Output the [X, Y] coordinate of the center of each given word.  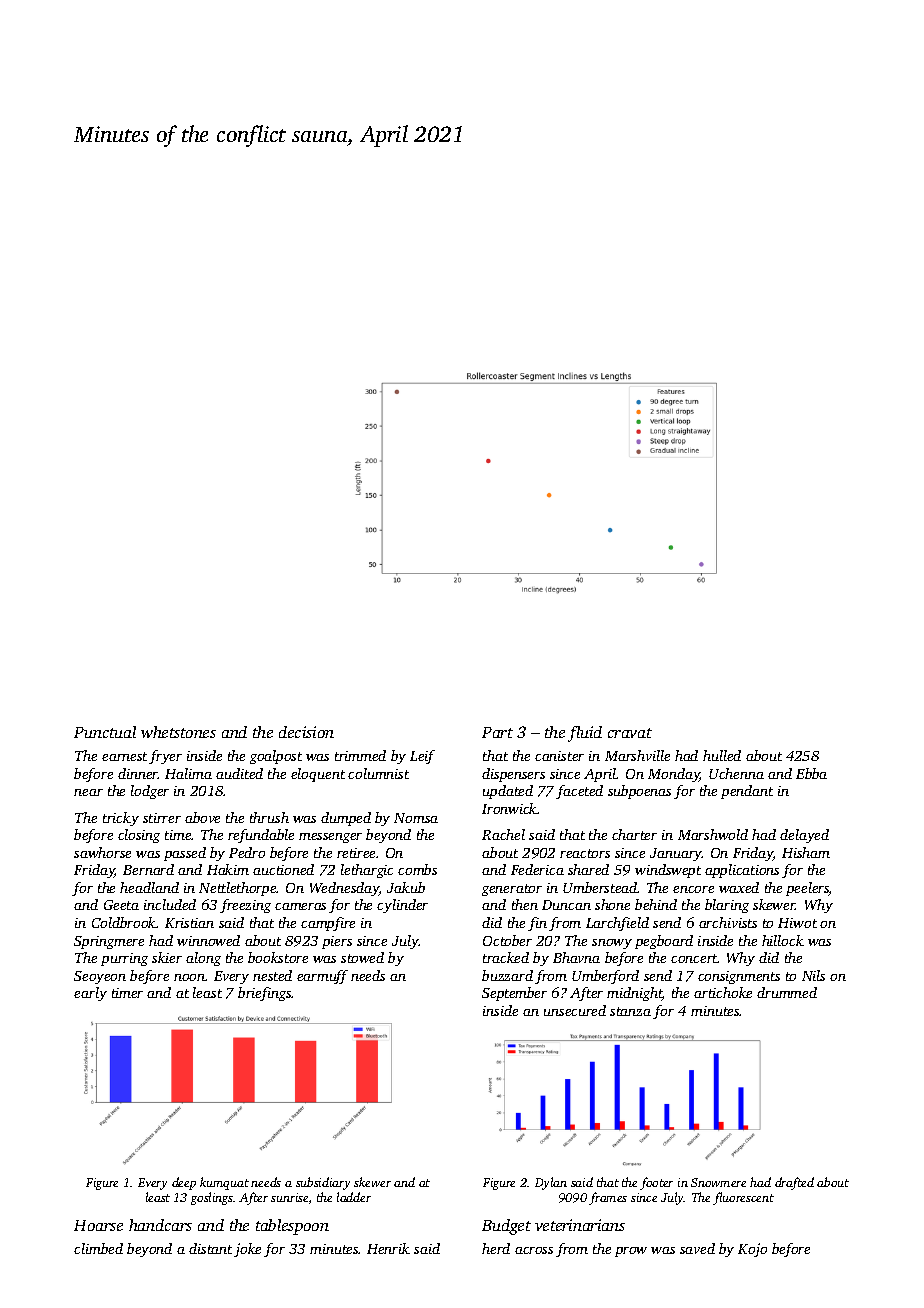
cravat [630, 733]
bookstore [278, 957]
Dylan [551, 1183]
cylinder [402, 906]
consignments [739, 977]
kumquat [224, 1183]
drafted [794, 1183]
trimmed [360, 755]
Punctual [105, 732]
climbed [98, 1248]
